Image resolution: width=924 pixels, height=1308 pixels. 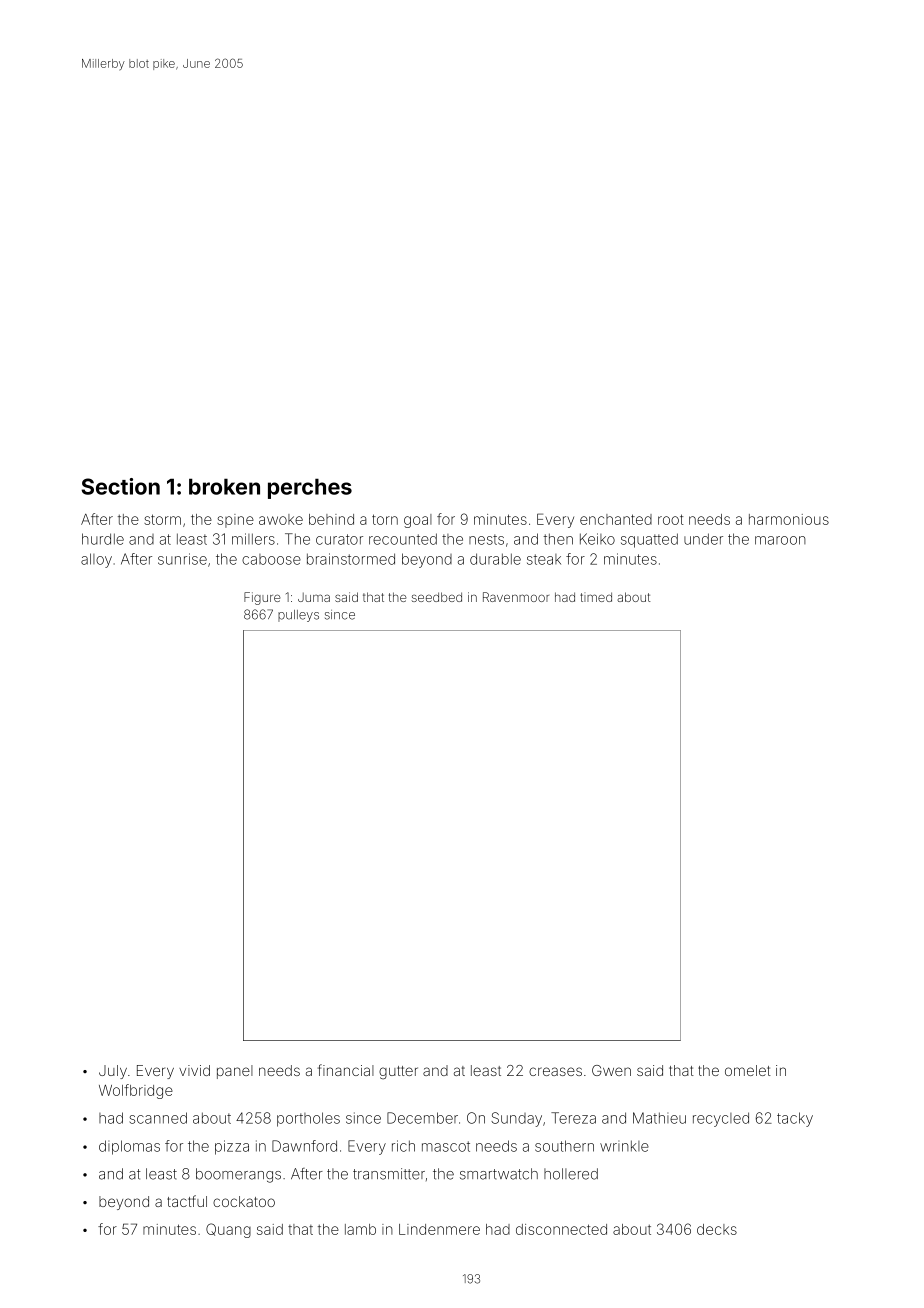 What do you see at coordinates (516, 597) in the screenshot?
I see `Ravenmoor` at bounding box center [516, 597].
